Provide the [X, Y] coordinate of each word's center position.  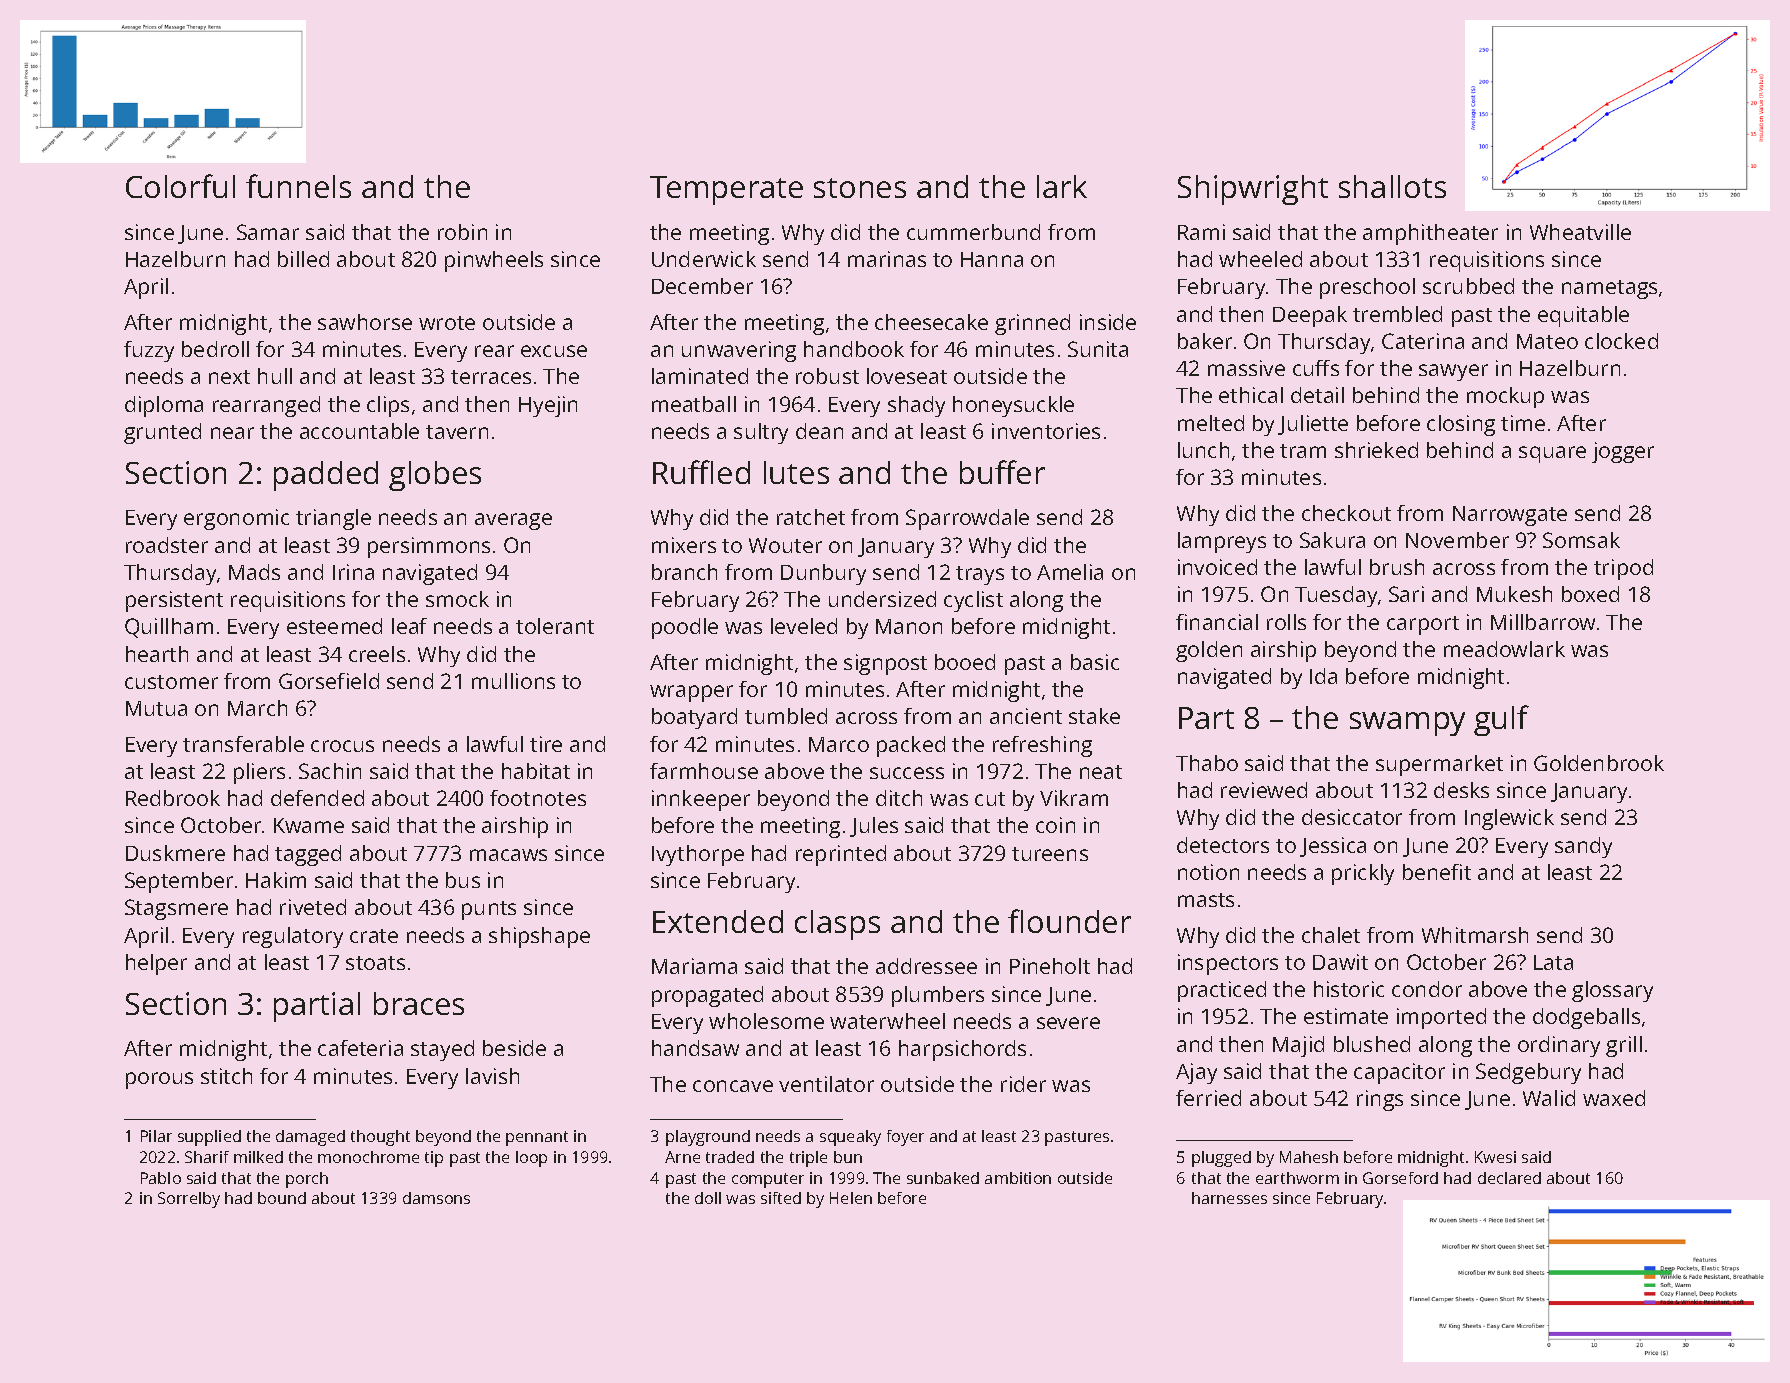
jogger [1623, 452]
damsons [436, 1198]
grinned [1032, 324]
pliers [259, 773]
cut [990, 799]
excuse [554, 351]
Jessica [1333, 847]
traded [730, 1157]
